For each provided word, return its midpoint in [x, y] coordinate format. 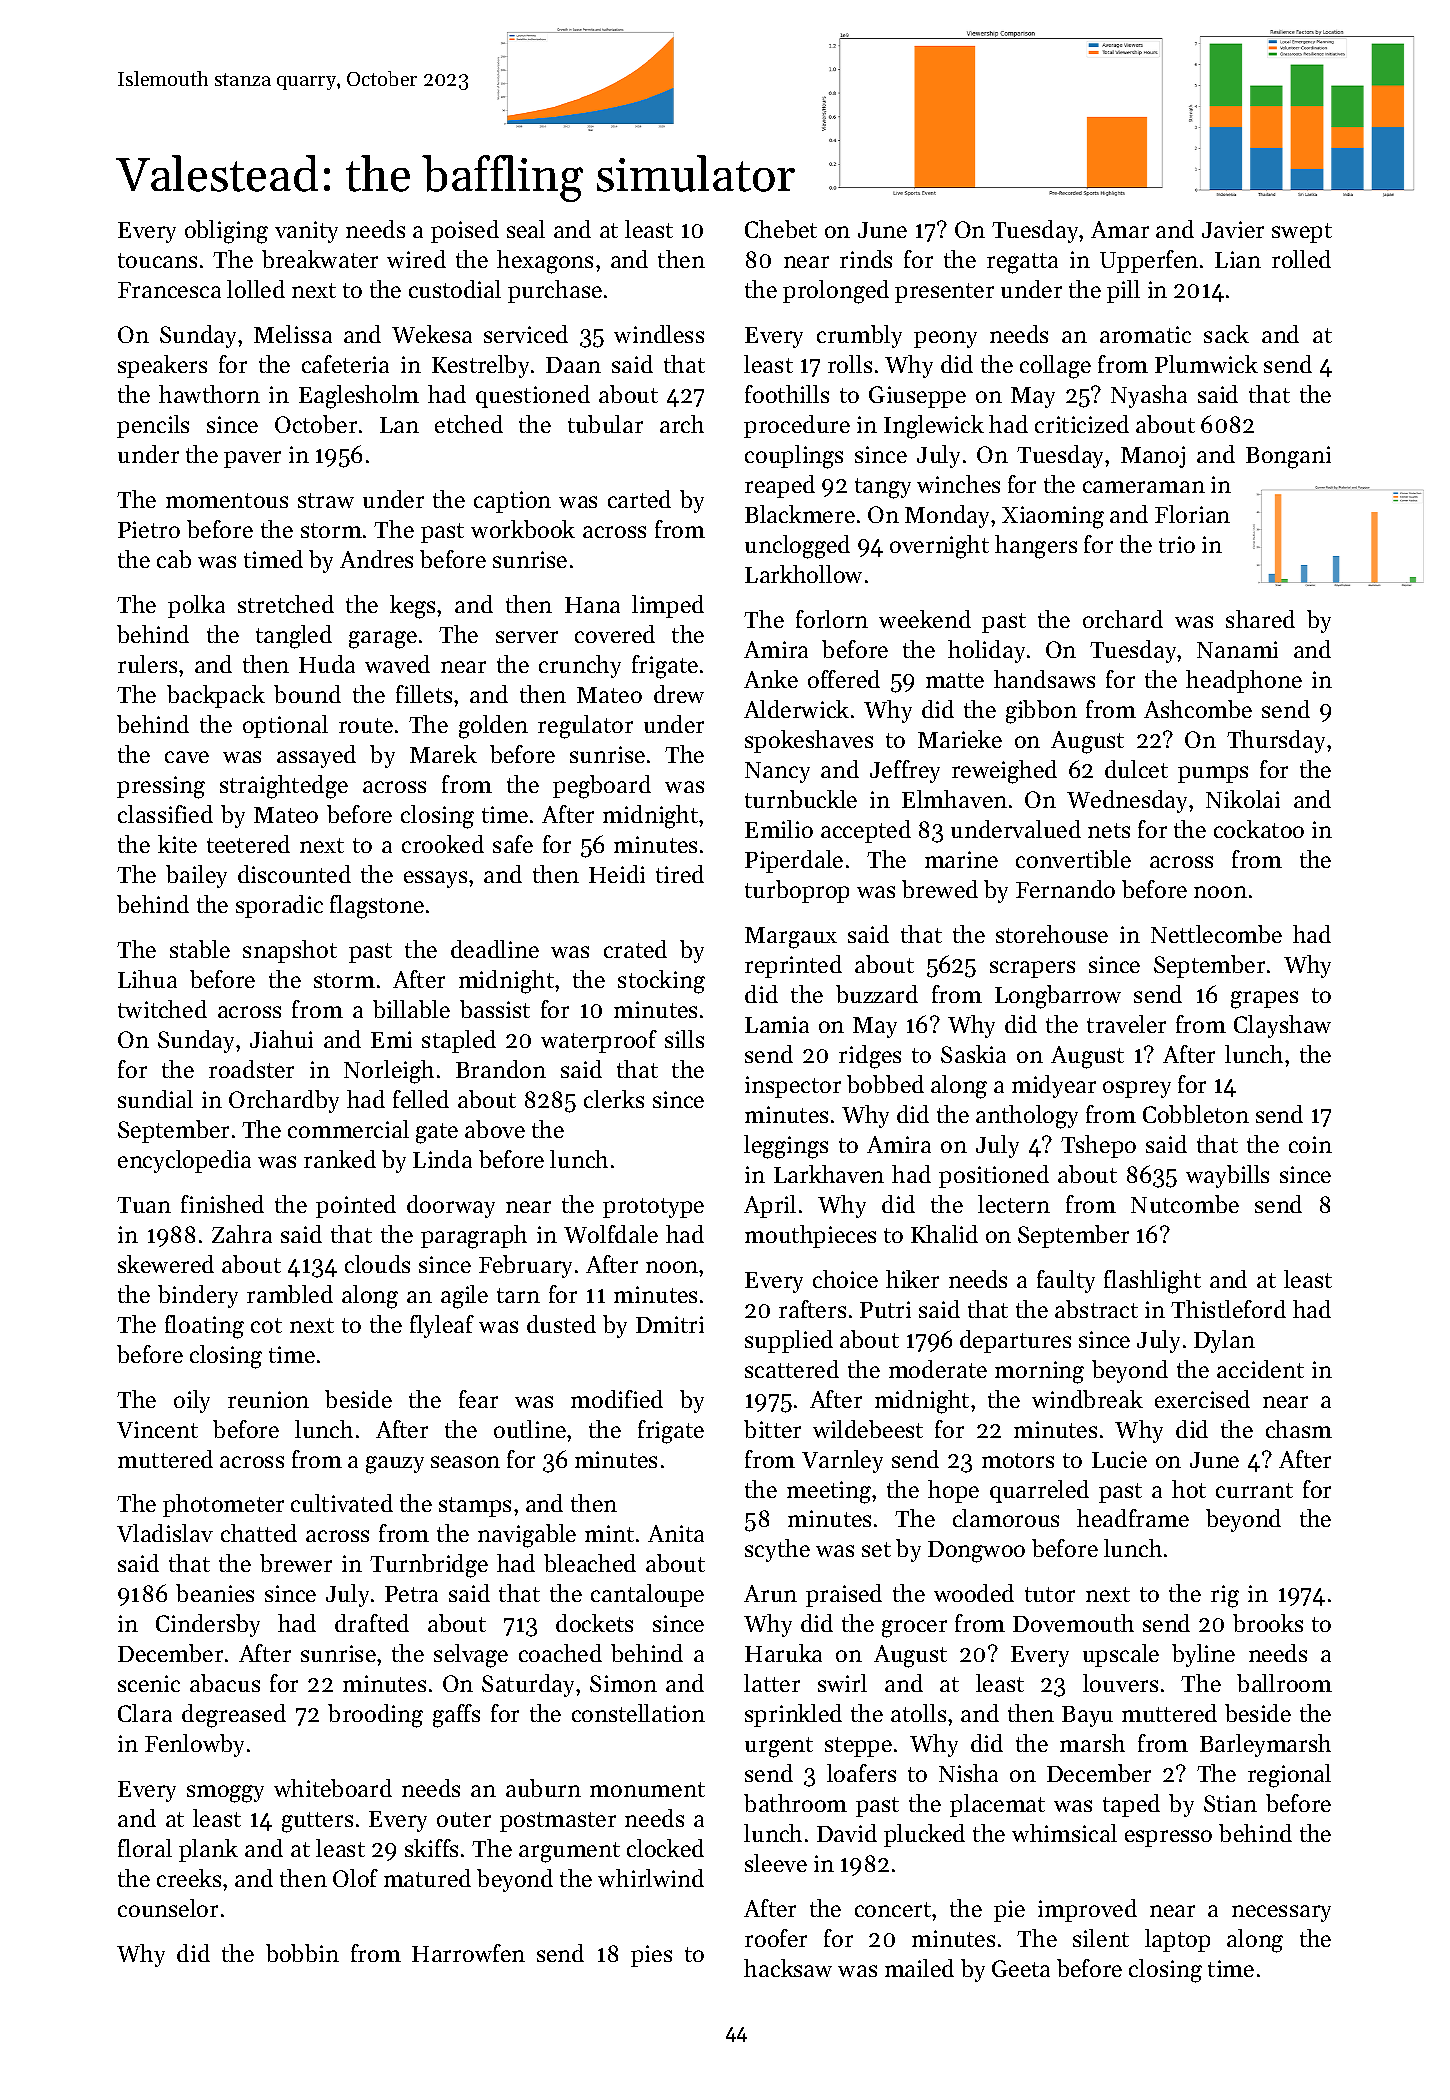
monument [647, 1789]
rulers [147, 664]
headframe [1133, 1518]
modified [617, 1399]
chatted [259, 1533]
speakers [162, 366]
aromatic [1145, 334]
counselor [168, 1908]
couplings [794, 457]
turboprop [797, 891]
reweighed [1004, 772]
